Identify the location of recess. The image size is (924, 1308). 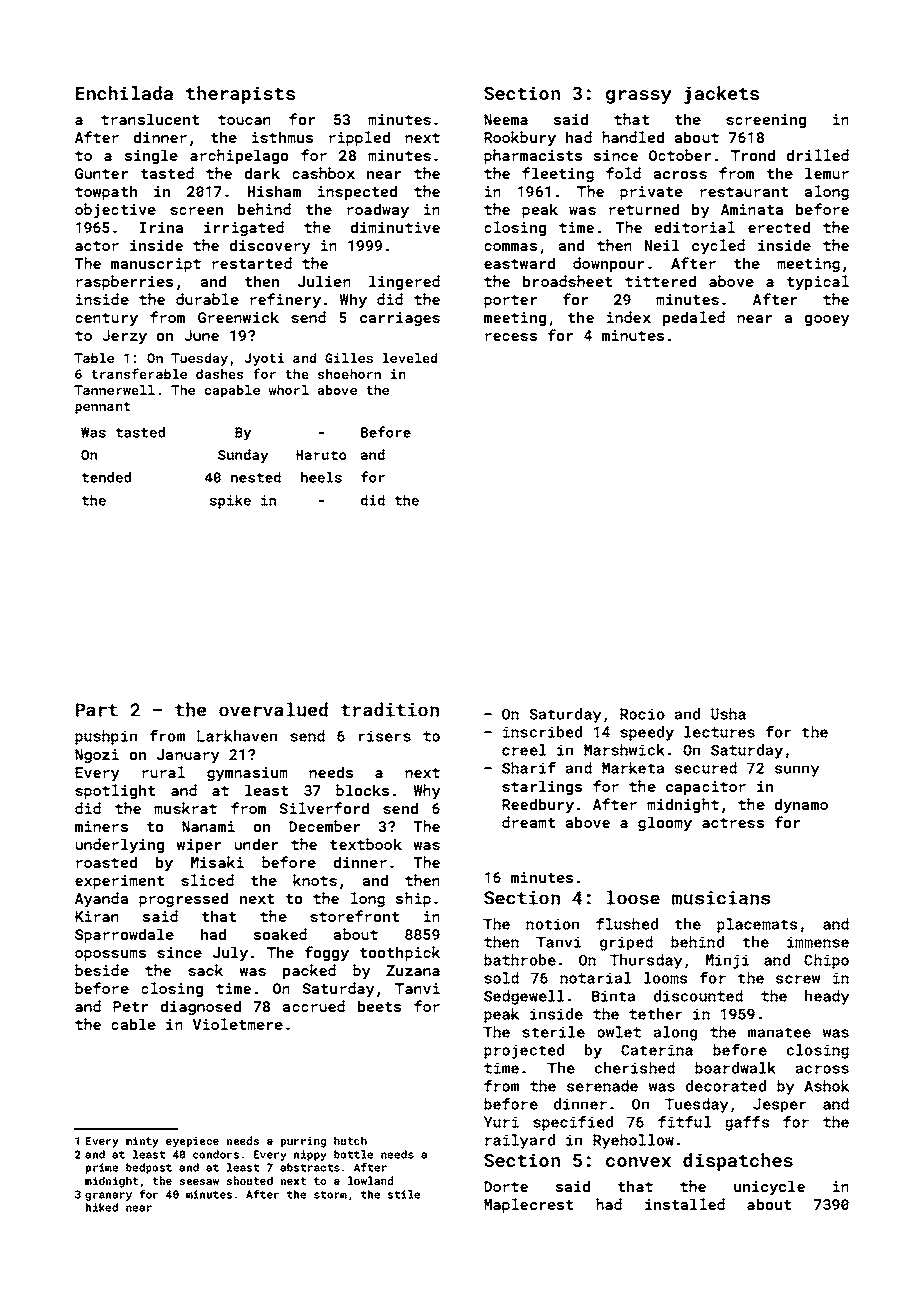
(511, 337).
